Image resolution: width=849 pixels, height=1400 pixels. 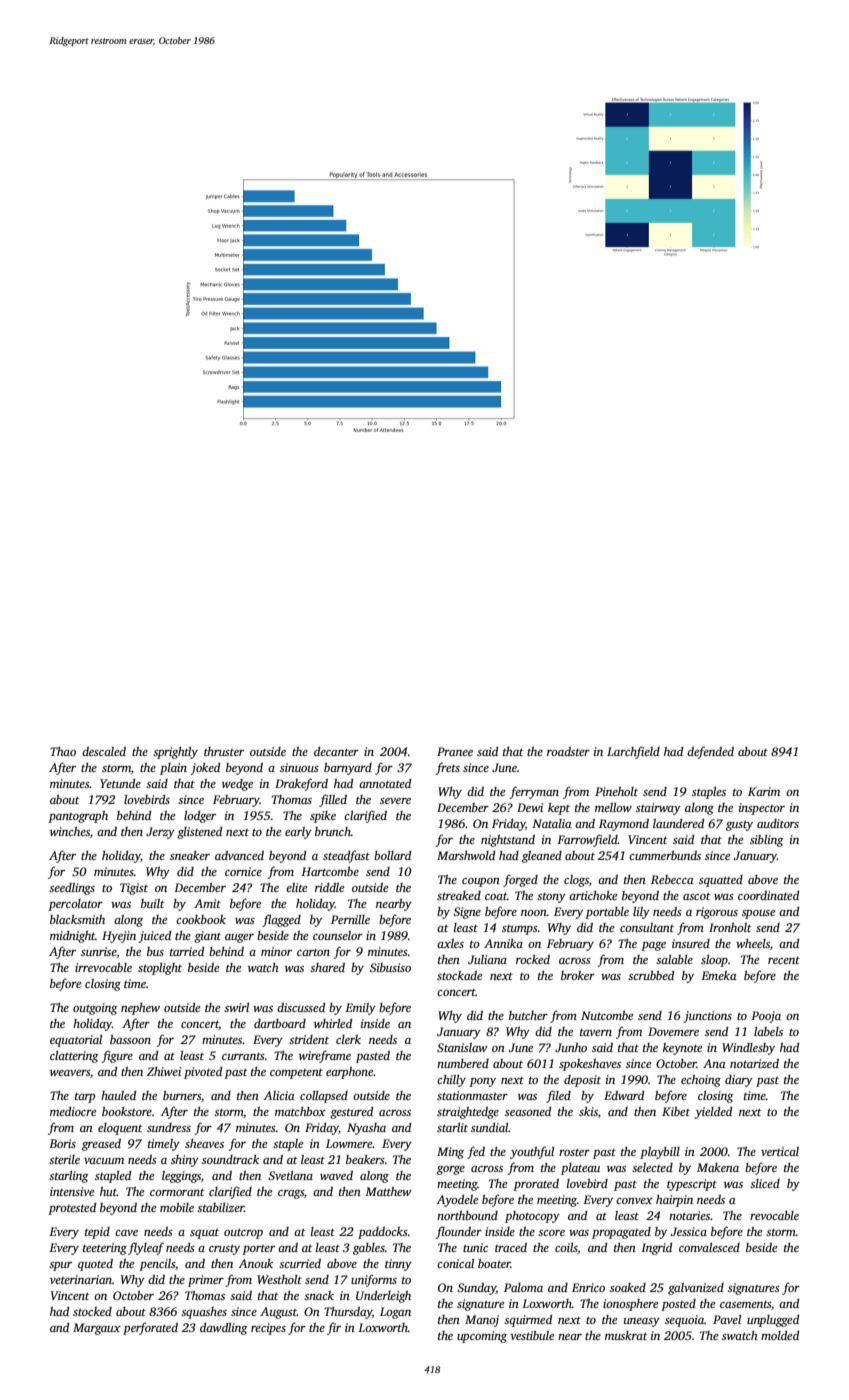 What do you see at coordinates (333, 831) in the document?
I see `brunch` at bounding box center [333, 831].
